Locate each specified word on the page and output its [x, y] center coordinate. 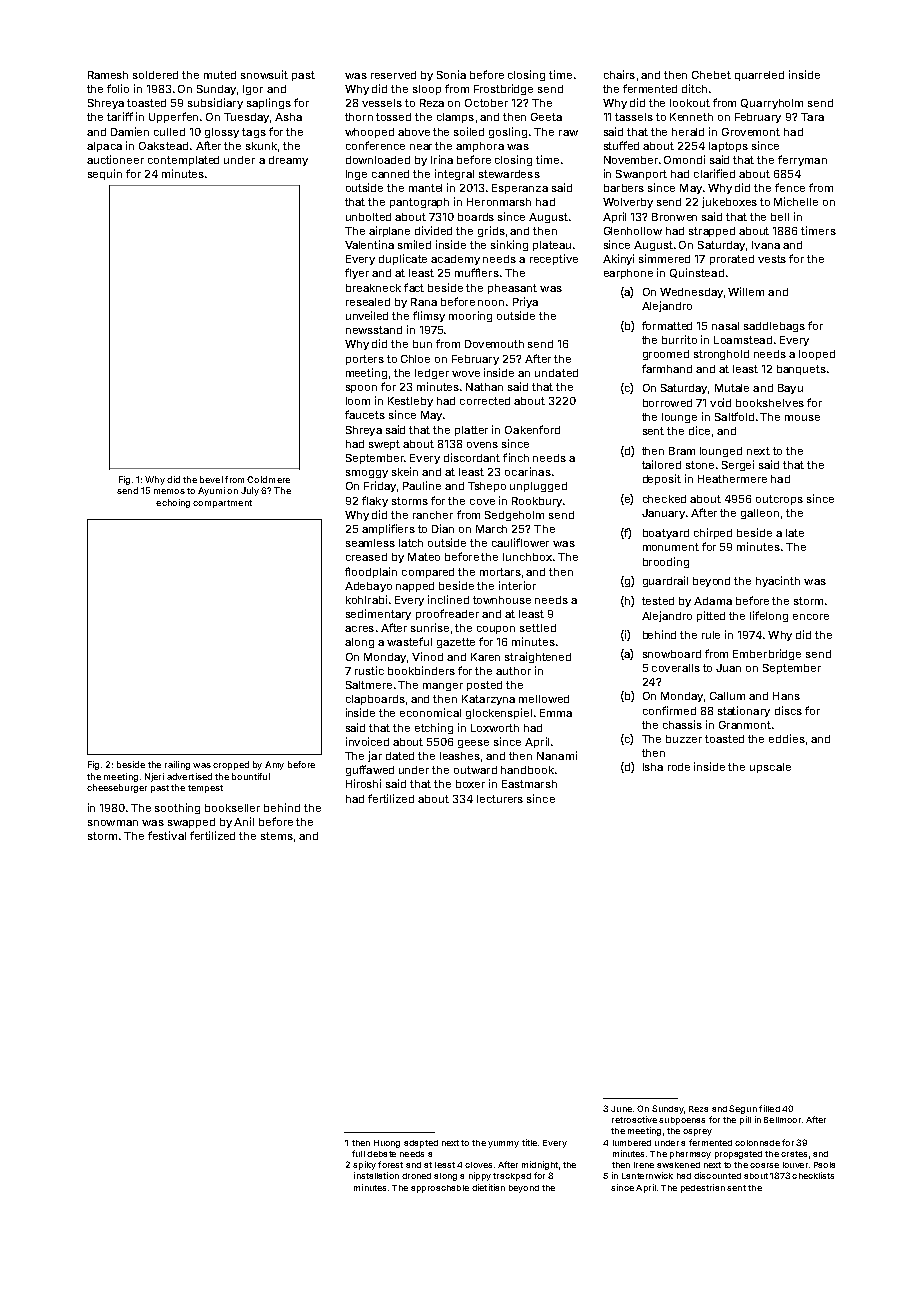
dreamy [288, 161]
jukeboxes [729, 202]
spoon [361, 389]
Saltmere [369, 685]
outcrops [779, 500]
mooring [470, 316]
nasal [725, 326]
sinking [509, 245]
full [358, 1153]
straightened [538, 657]
